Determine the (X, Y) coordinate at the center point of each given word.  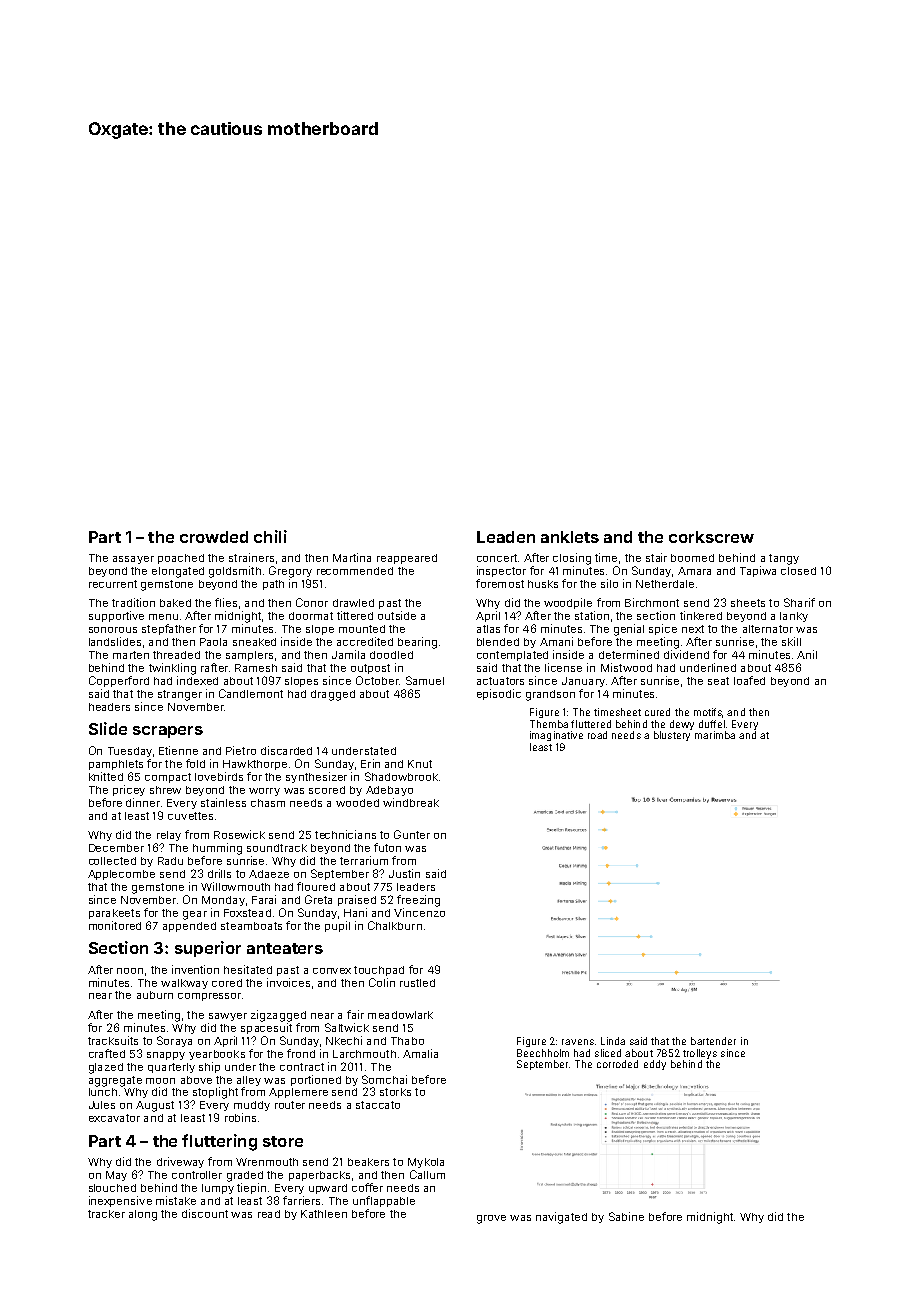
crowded (214, 537)
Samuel (425, 680)
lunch (103, 1092)
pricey (129, 790)
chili (270, 536)
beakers (368, 1162)
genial (629, 630)
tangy (784, 559)
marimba (715, 735)
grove (491, 1219)
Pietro (241, 750)
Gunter (412, 834)
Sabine (626, 1216)
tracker (106, 1214)
